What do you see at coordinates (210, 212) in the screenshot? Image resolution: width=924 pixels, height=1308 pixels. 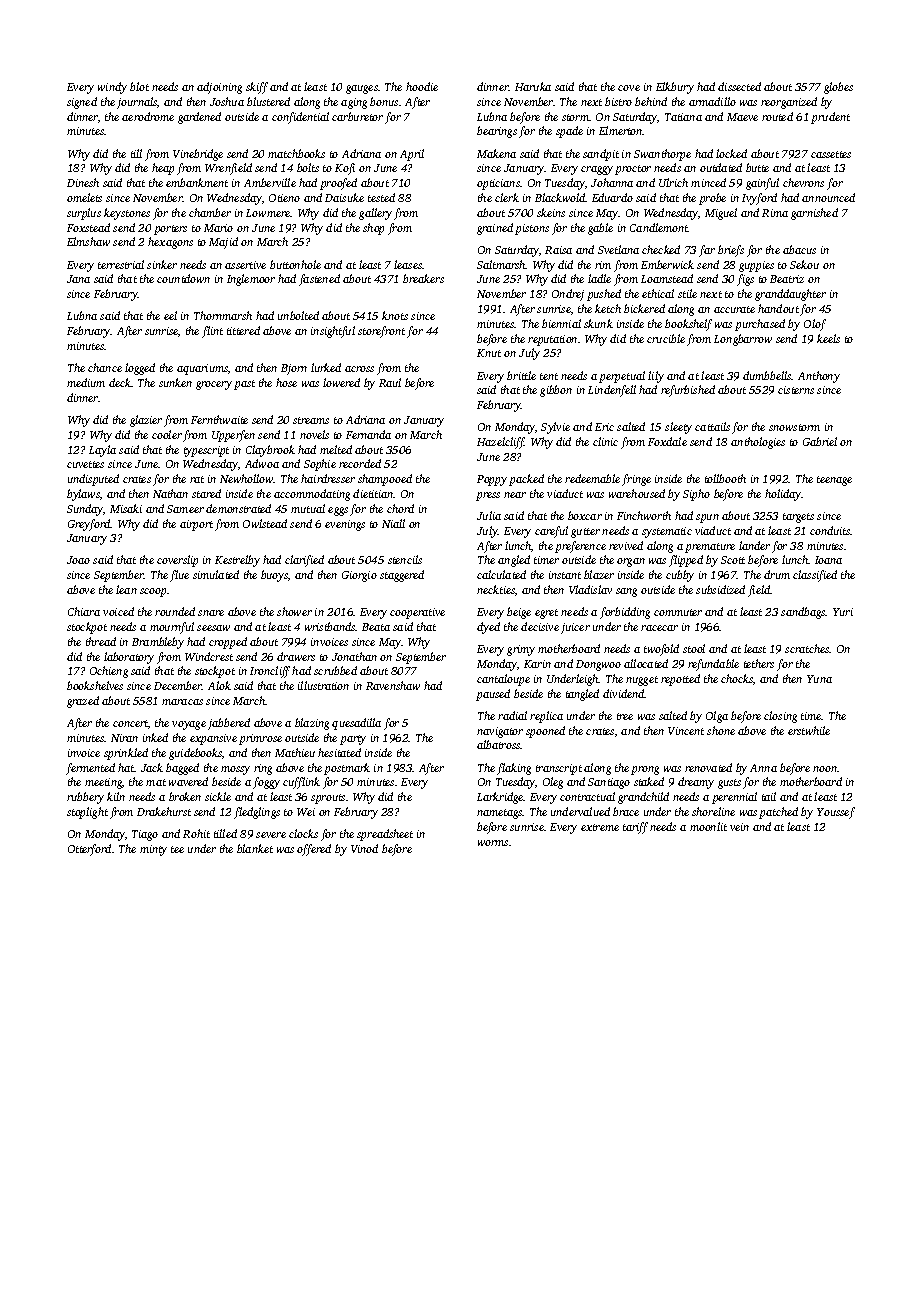 I see `chamber` at bounding box center [210, 212].
